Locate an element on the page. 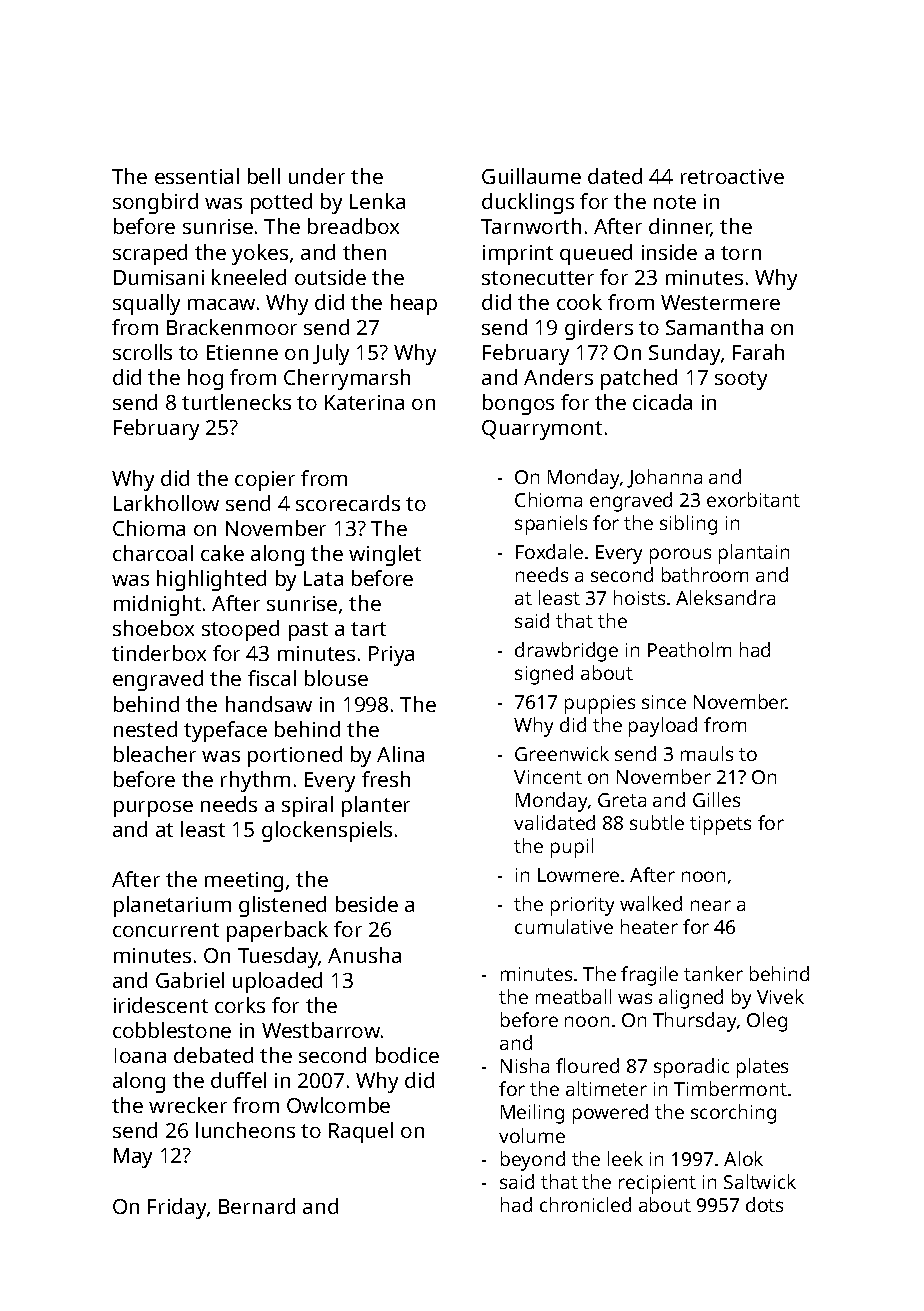 This image has height=1311, width=924. dots is located at coordinates (764, 1204).
